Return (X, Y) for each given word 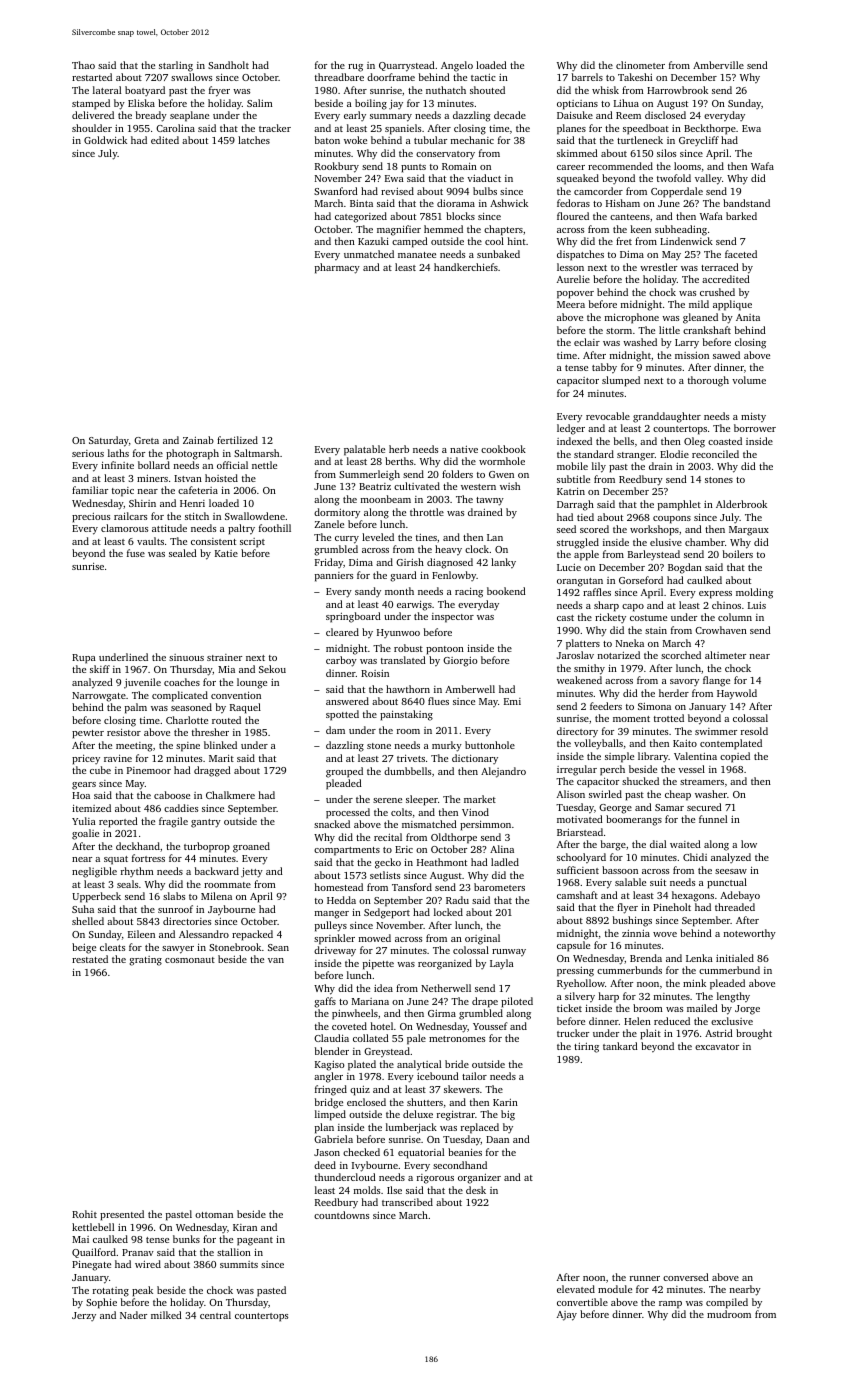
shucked (640, 781)
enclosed (366, 1102)
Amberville (718, 65)
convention (236, 695)
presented (122, 1215)
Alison (571, 794)
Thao (83, 65)
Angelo (457, 66)
